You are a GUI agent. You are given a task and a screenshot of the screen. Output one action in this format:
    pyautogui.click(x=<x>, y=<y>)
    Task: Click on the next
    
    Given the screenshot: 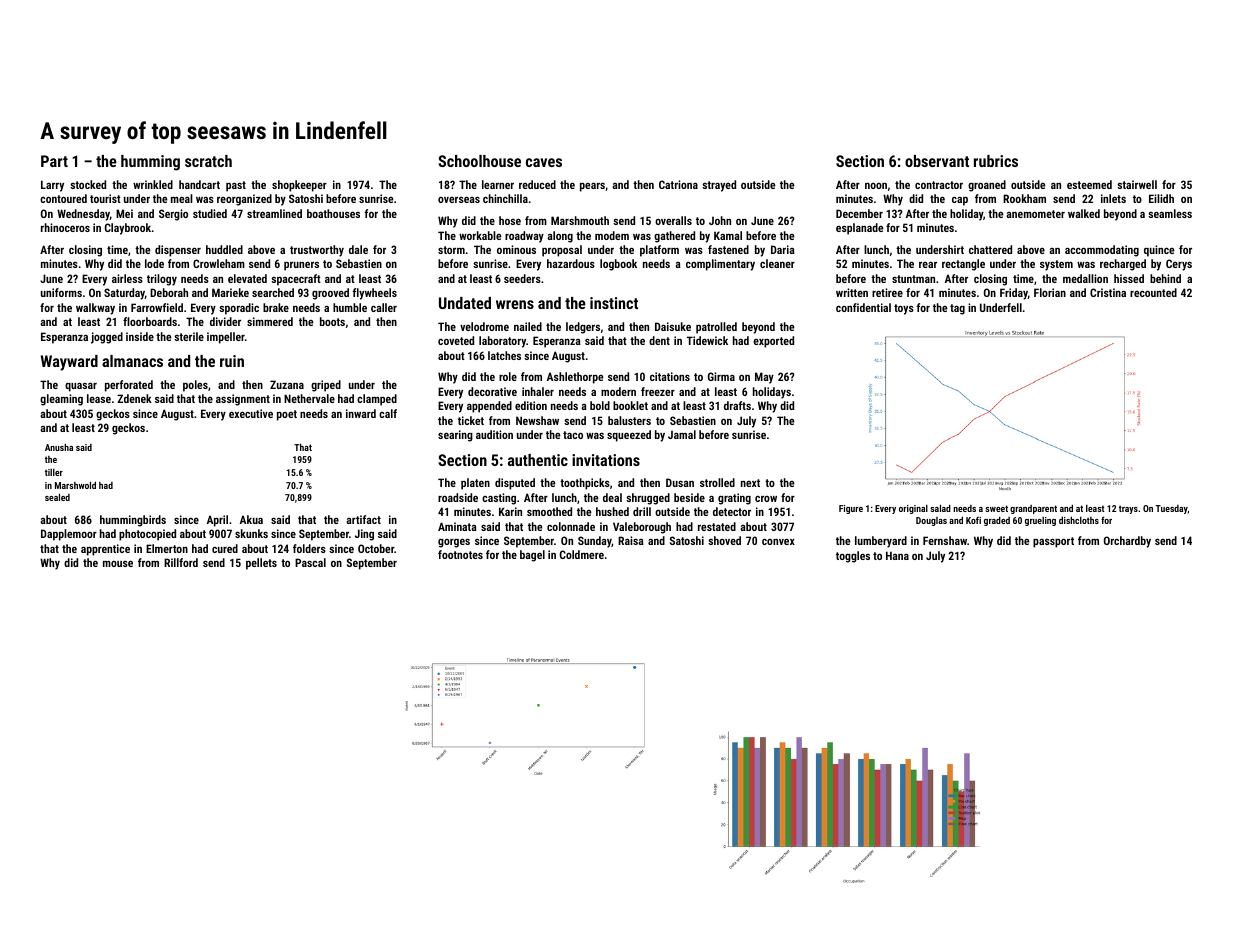 What is the action you would take?
    pyautogui.click(x=750, y=483)
